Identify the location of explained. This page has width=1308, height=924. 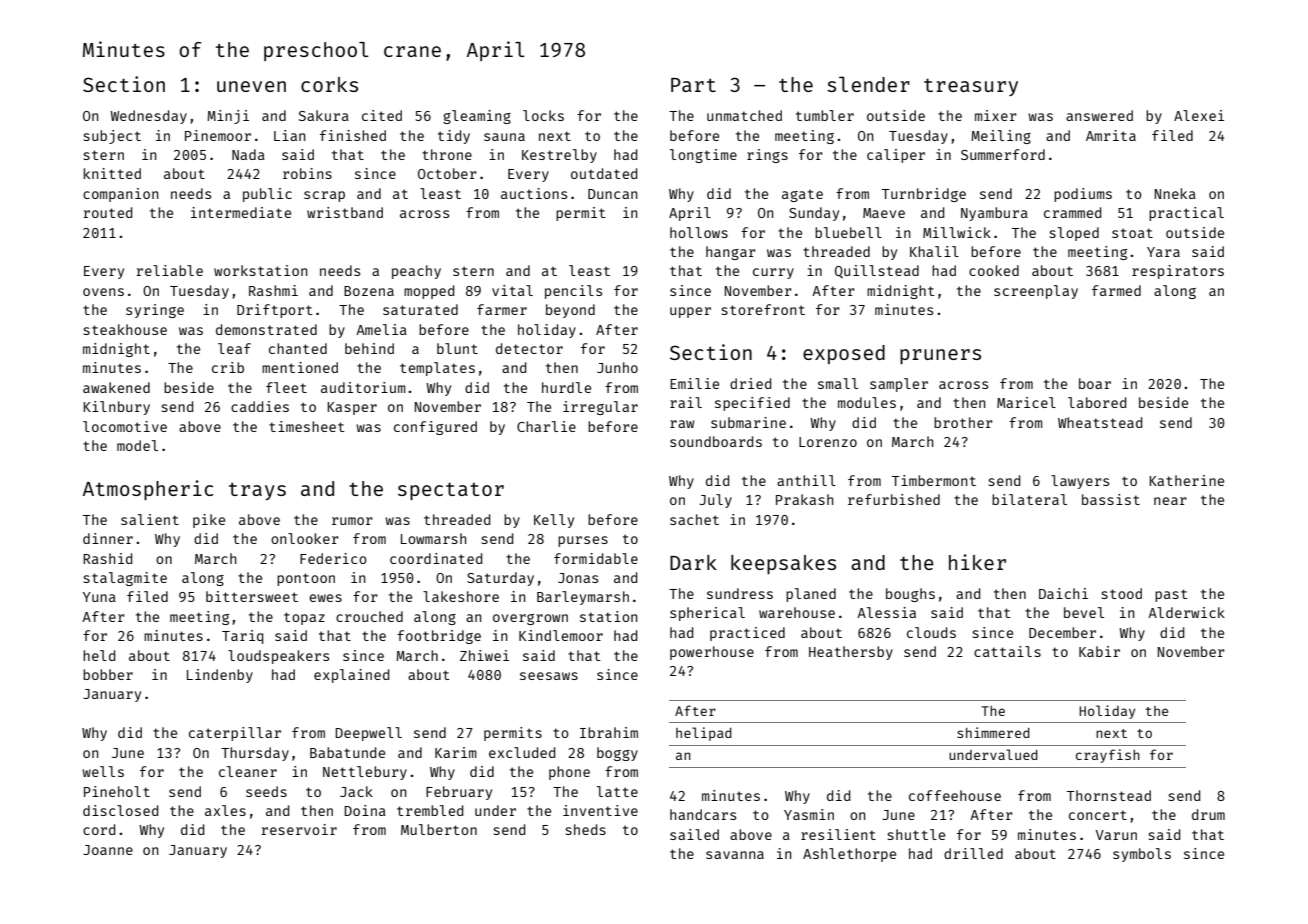
(351, 676).
